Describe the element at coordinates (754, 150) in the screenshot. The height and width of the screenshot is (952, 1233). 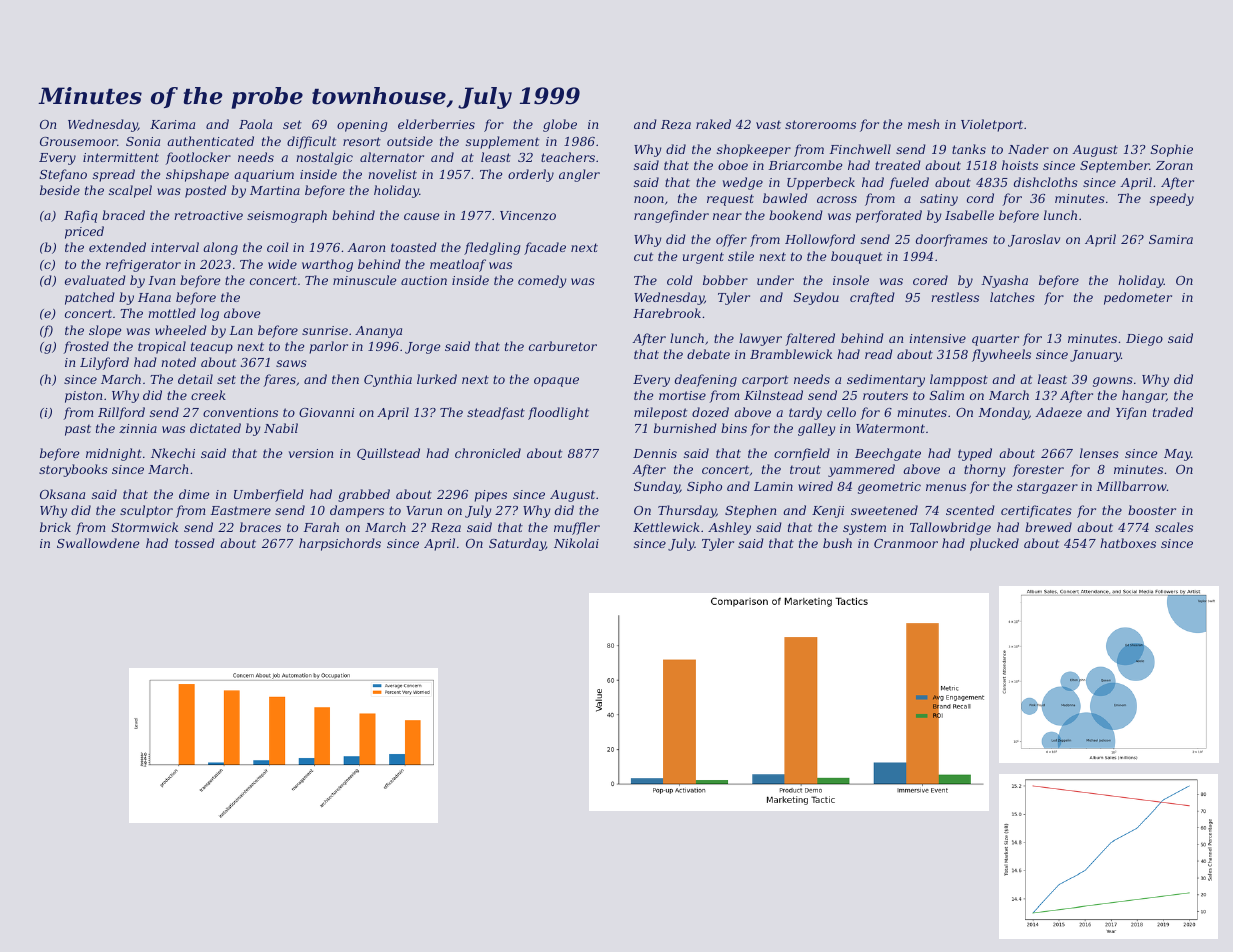
I see `shopkeeper` at that location.
